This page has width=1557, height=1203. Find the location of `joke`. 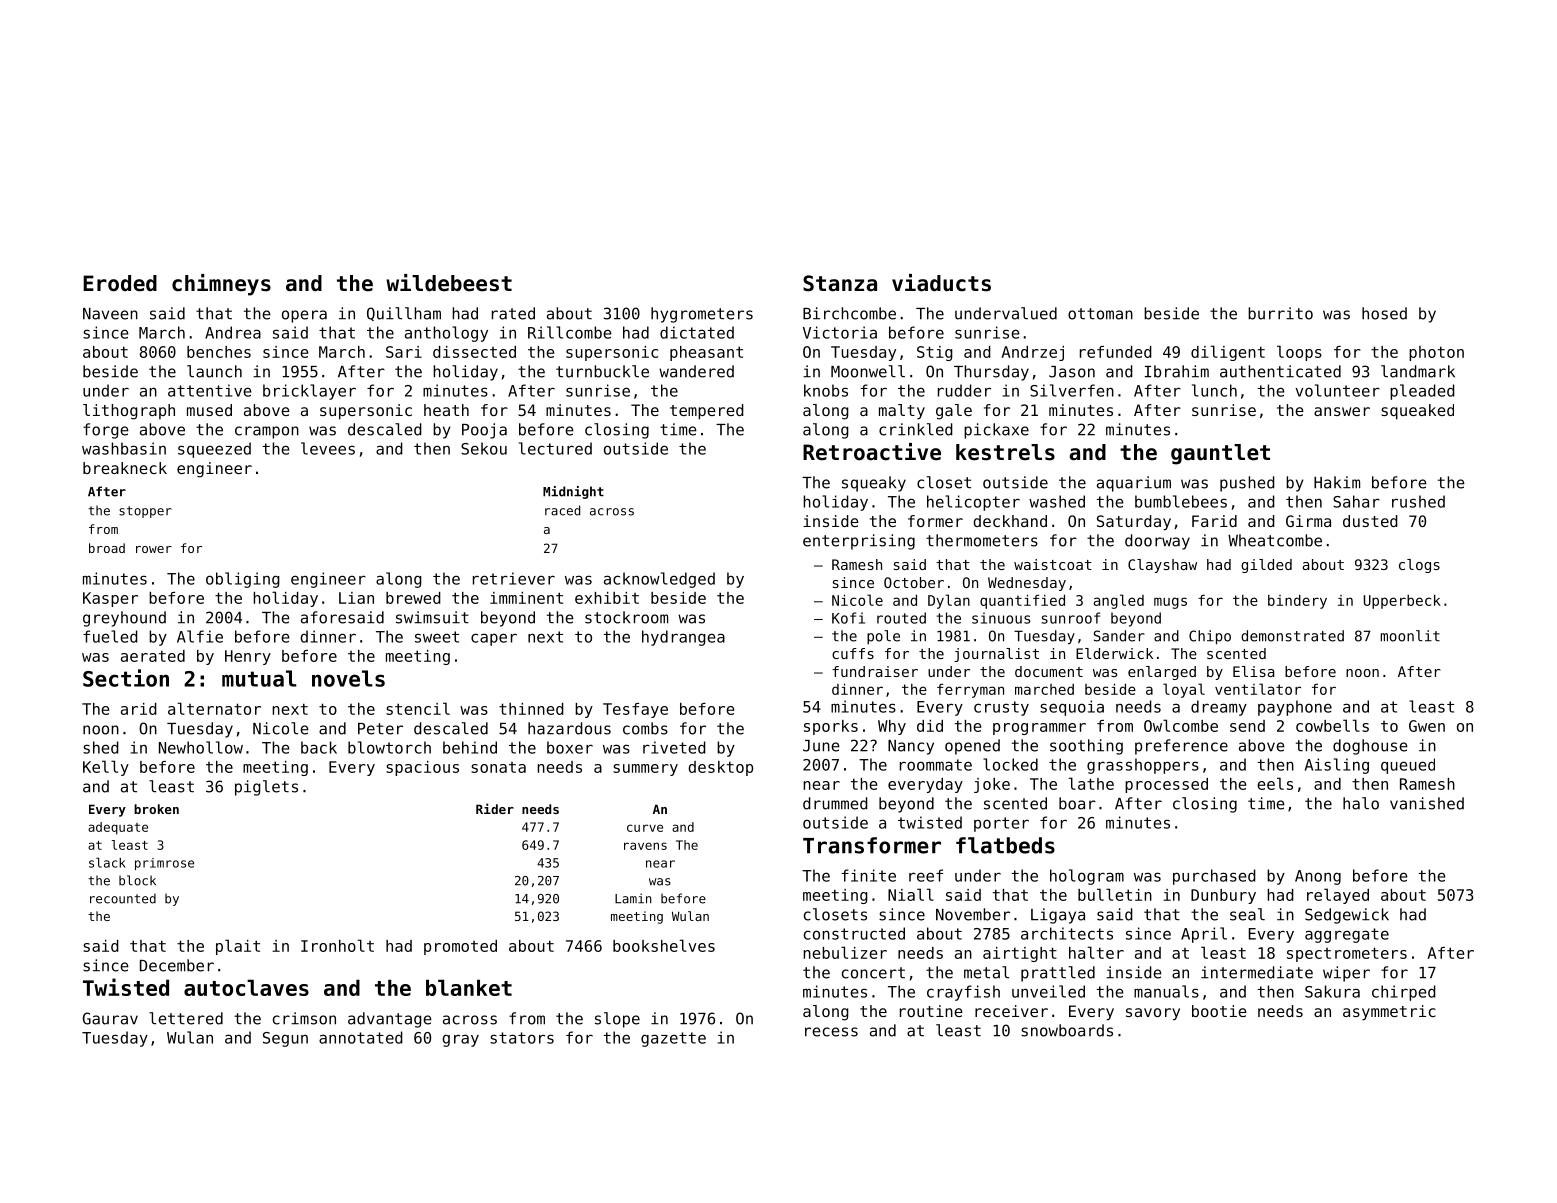

joke is located at coordinates (992, 785).
